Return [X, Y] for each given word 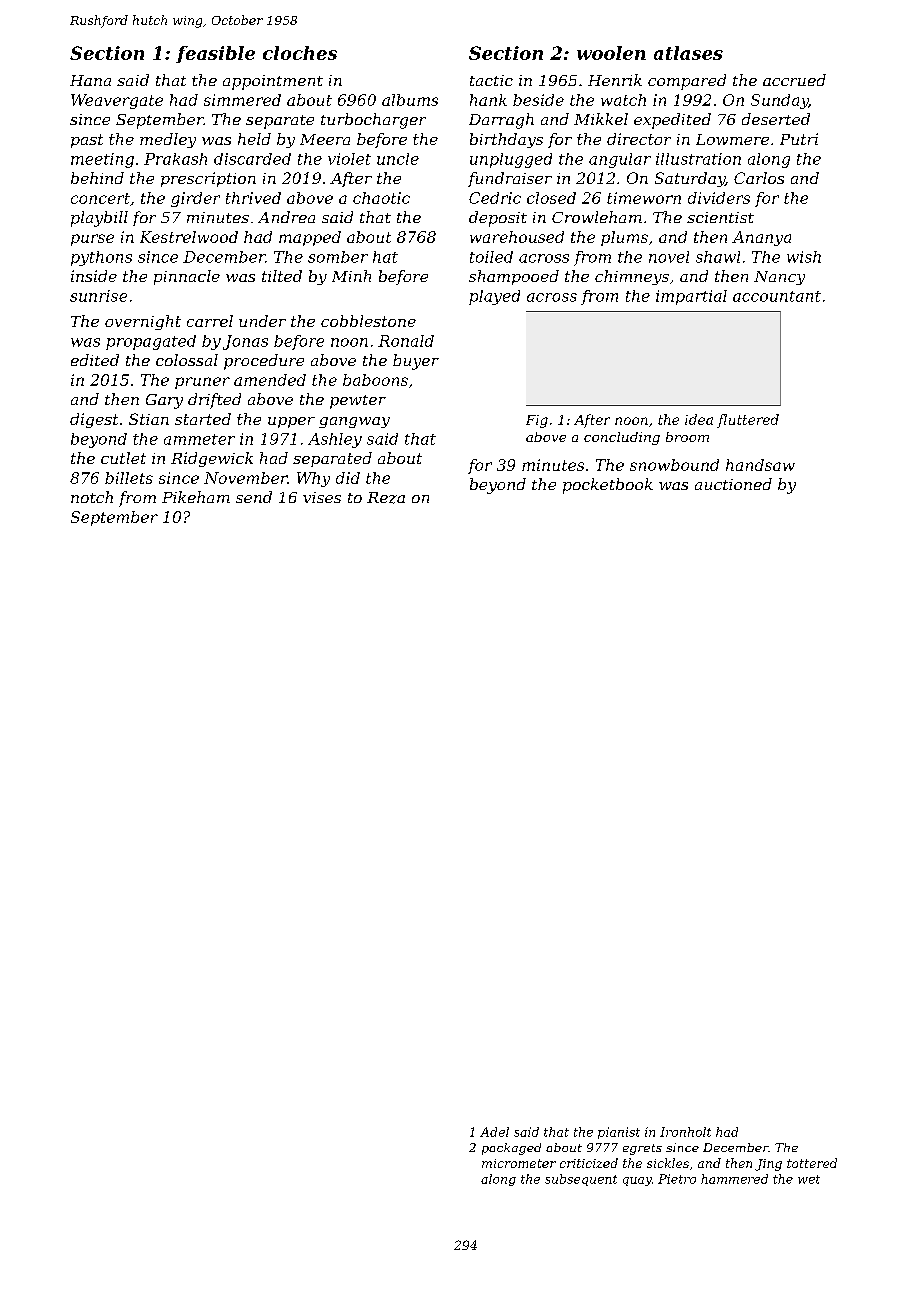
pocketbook [608, 486]
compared [687, 82]
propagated [151, 342]
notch [92, 497]
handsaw [760, 465]
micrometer [519, 1163]
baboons [375, 380]
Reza [386, 498]
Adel [494, 1132]
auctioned [733, 484]
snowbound [674, 465]
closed [551, 198]
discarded [252, 159]
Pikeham [196, 497]
